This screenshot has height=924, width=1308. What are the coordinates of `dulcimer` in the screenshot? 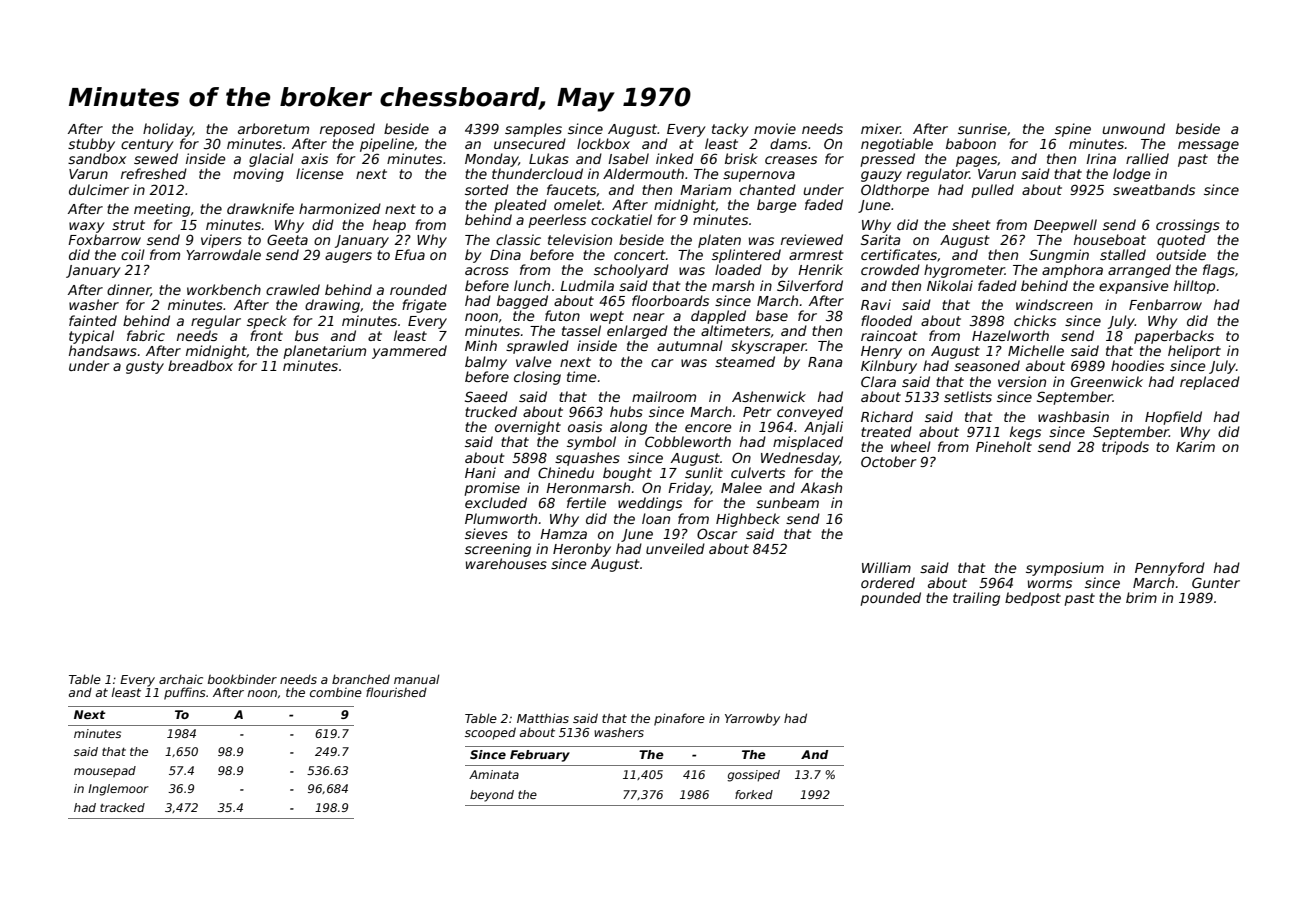 It's located at (99, 189).
